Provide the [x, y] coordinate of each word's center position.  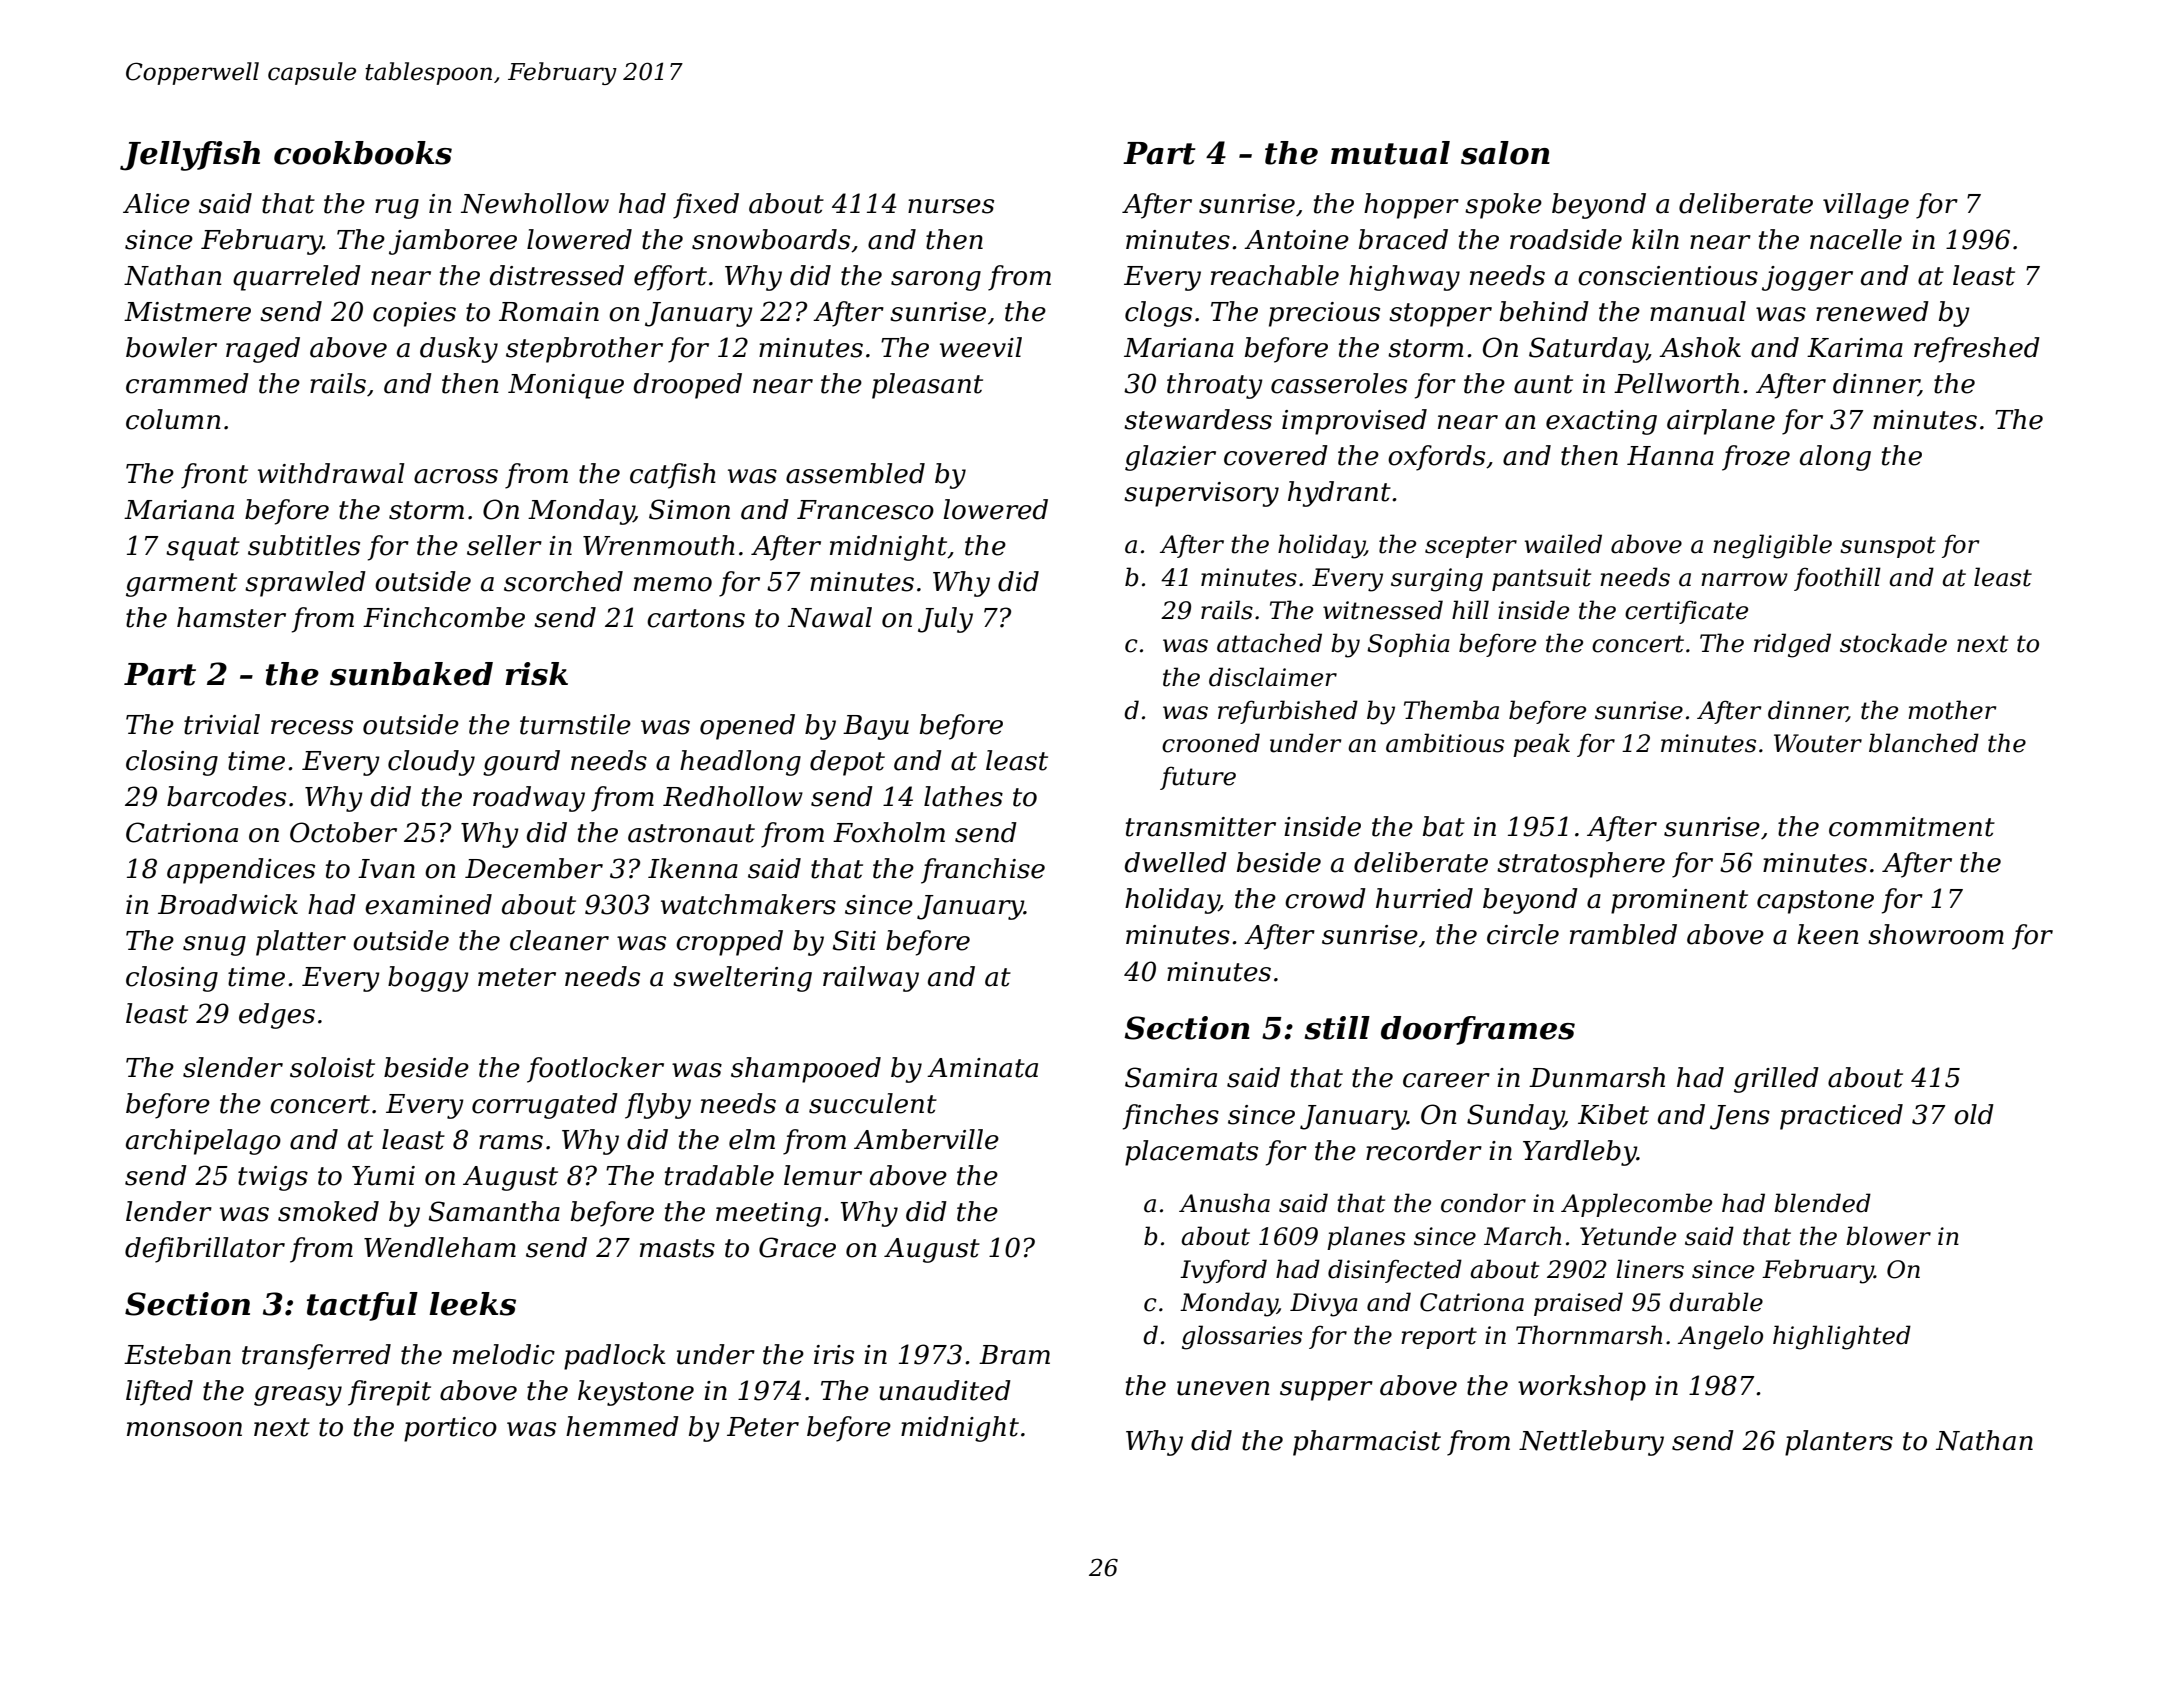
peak [1541, 745]
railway [871, 979]
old [1974, 1114]
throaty [1215, 386]
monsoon [184, 1429]
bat [1444, 826]
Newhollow [535, 203]
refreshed [1977, 350]
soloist [332, 1067]
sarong [936, 281]
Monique [566, 386]
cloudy [431, 763]
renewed [1872, 311]
